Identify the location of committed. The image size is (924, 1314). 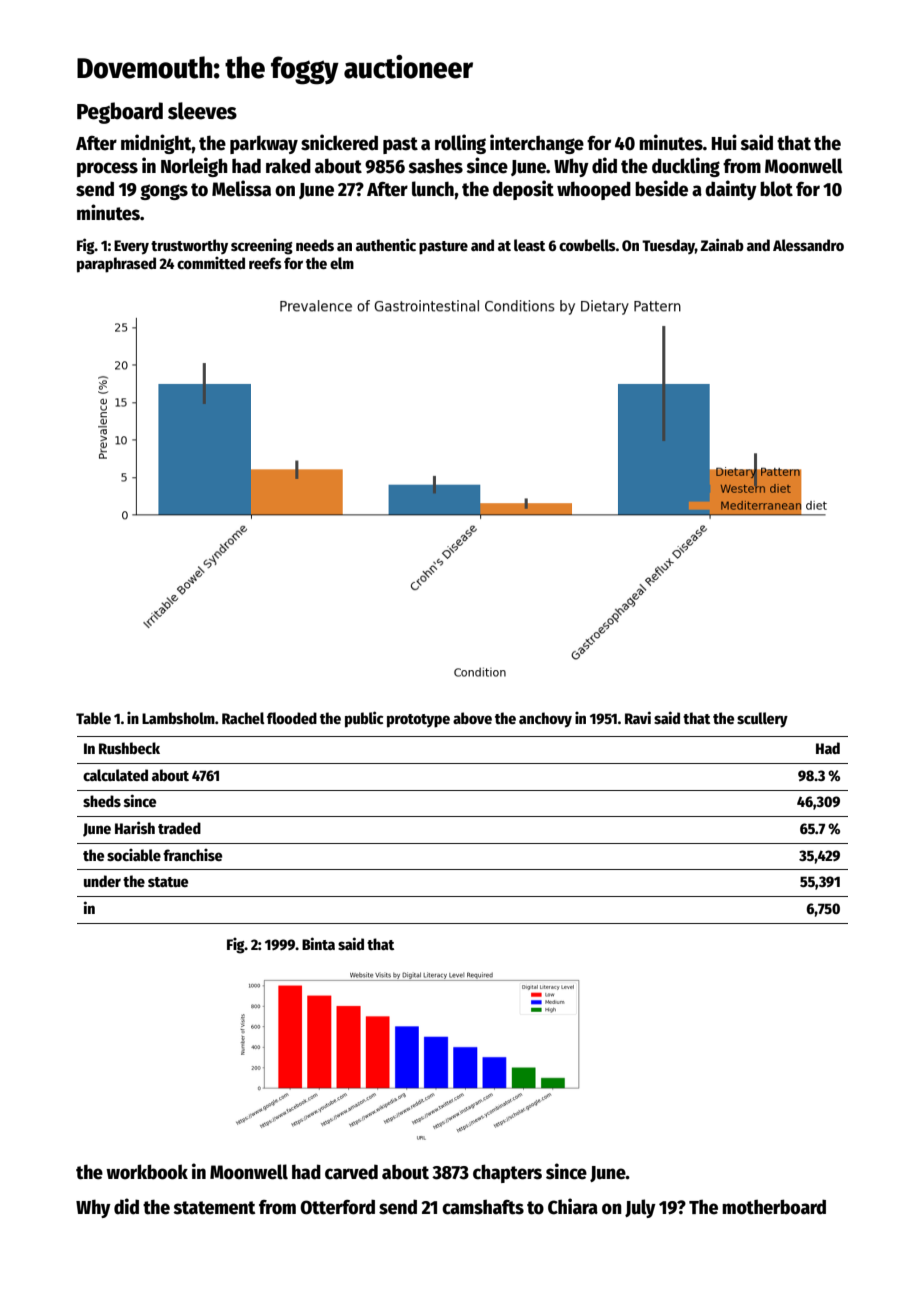
(211, 263).
